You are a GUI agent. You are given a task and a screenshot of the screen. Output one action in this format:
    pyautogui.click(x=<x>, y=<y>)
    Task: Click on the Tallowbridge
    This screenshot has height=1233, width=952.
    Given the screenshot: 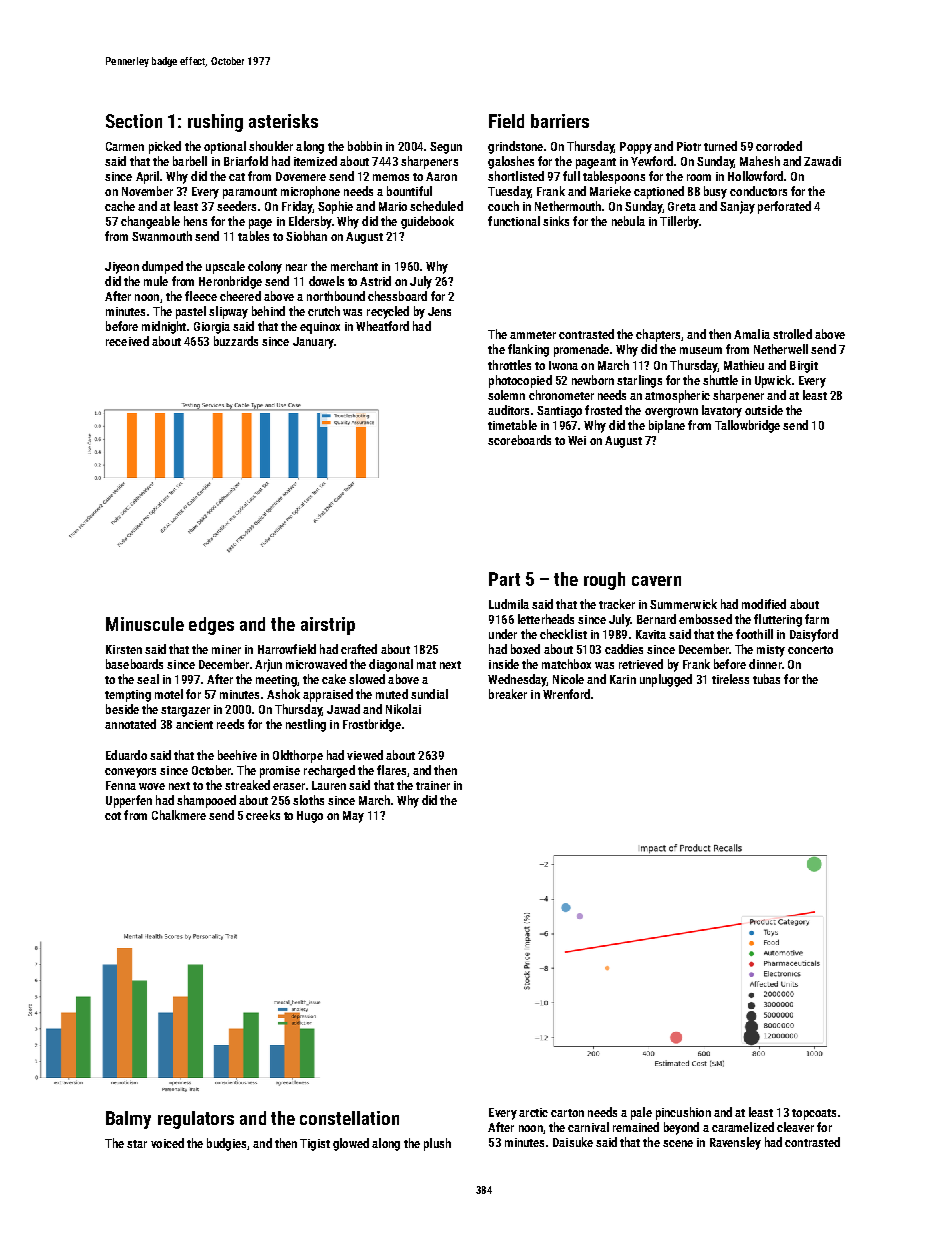 What is the action you would take?
    pyautogui.click(x=747, y=426)
